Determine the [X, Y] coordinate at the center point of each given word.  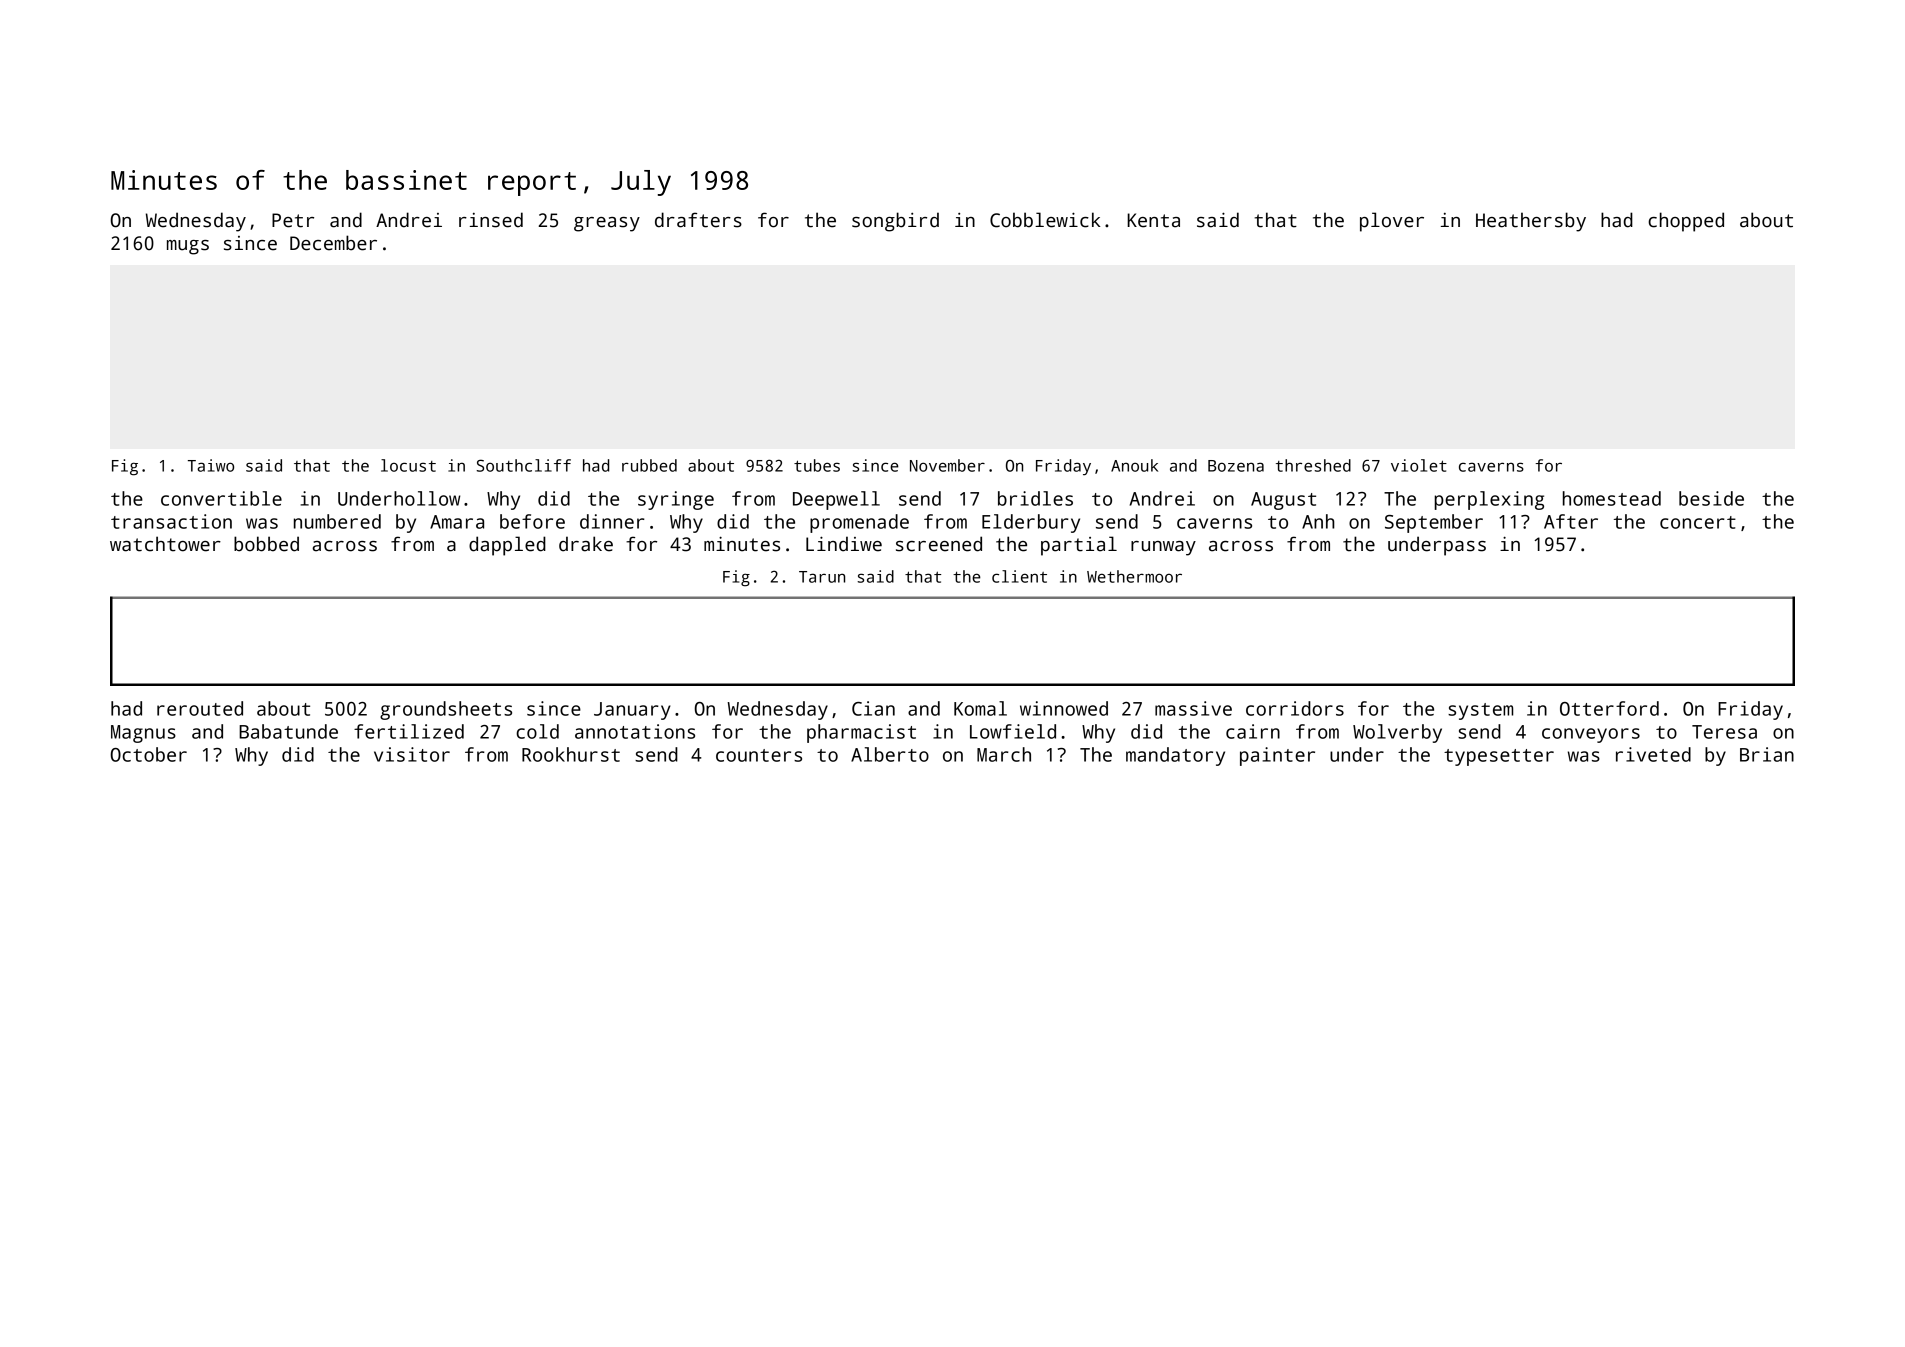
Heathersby [1531, 222]
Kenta [1153, 220]
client [1019, 576]
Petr [293, 220]
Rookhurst [571, 754]
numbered [337, 521]
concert [1698, 522]
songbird [895, 222]
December [333, 243]
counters [759, 755]
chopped [1686, 222]
